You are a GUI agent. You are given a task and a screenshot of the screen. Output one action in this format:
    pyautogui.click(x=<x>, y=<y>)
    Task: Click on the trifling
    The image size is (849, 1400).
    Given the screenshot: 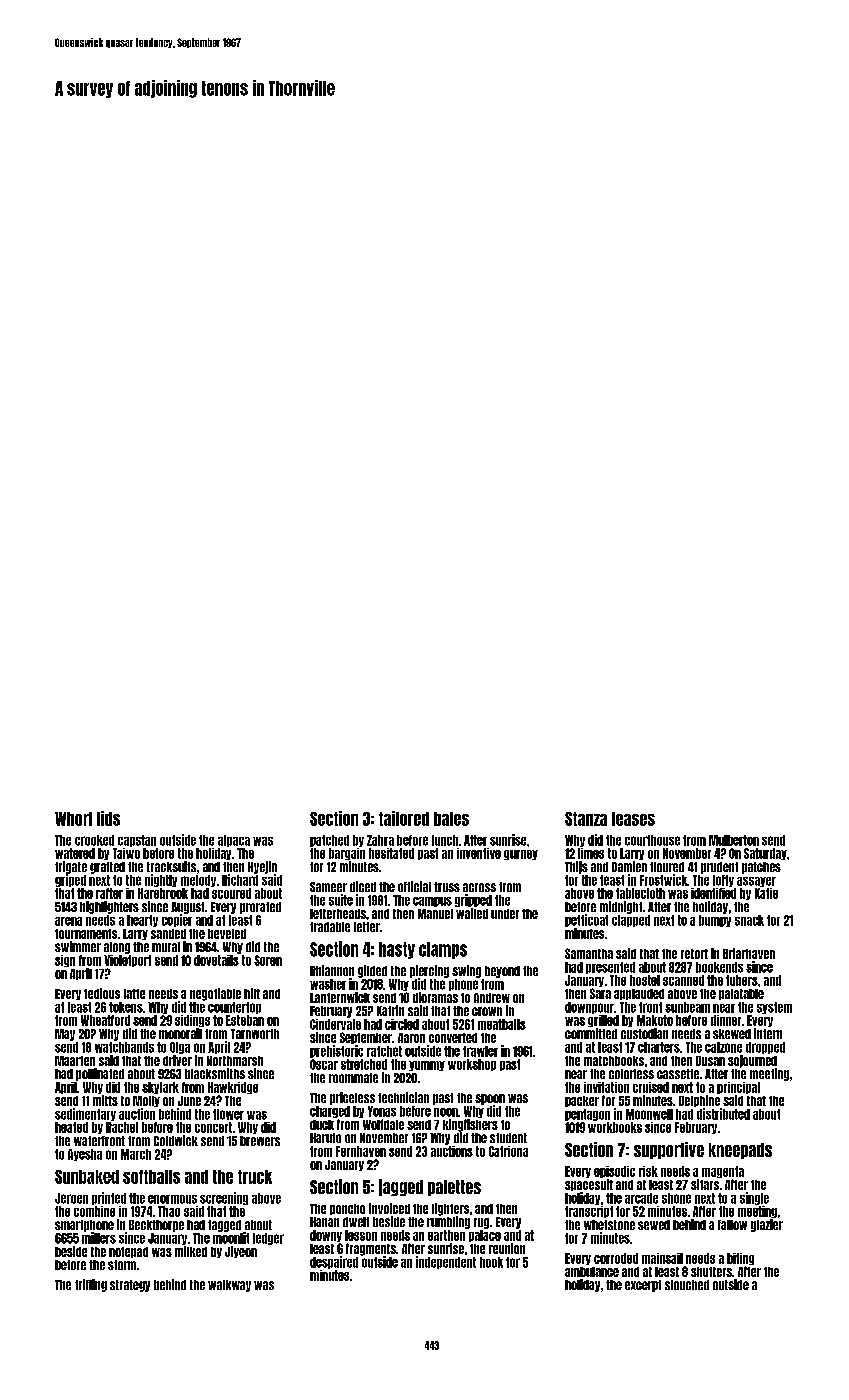 What is the action you would take?
    pyautogui.click(x=91, y=1285)
